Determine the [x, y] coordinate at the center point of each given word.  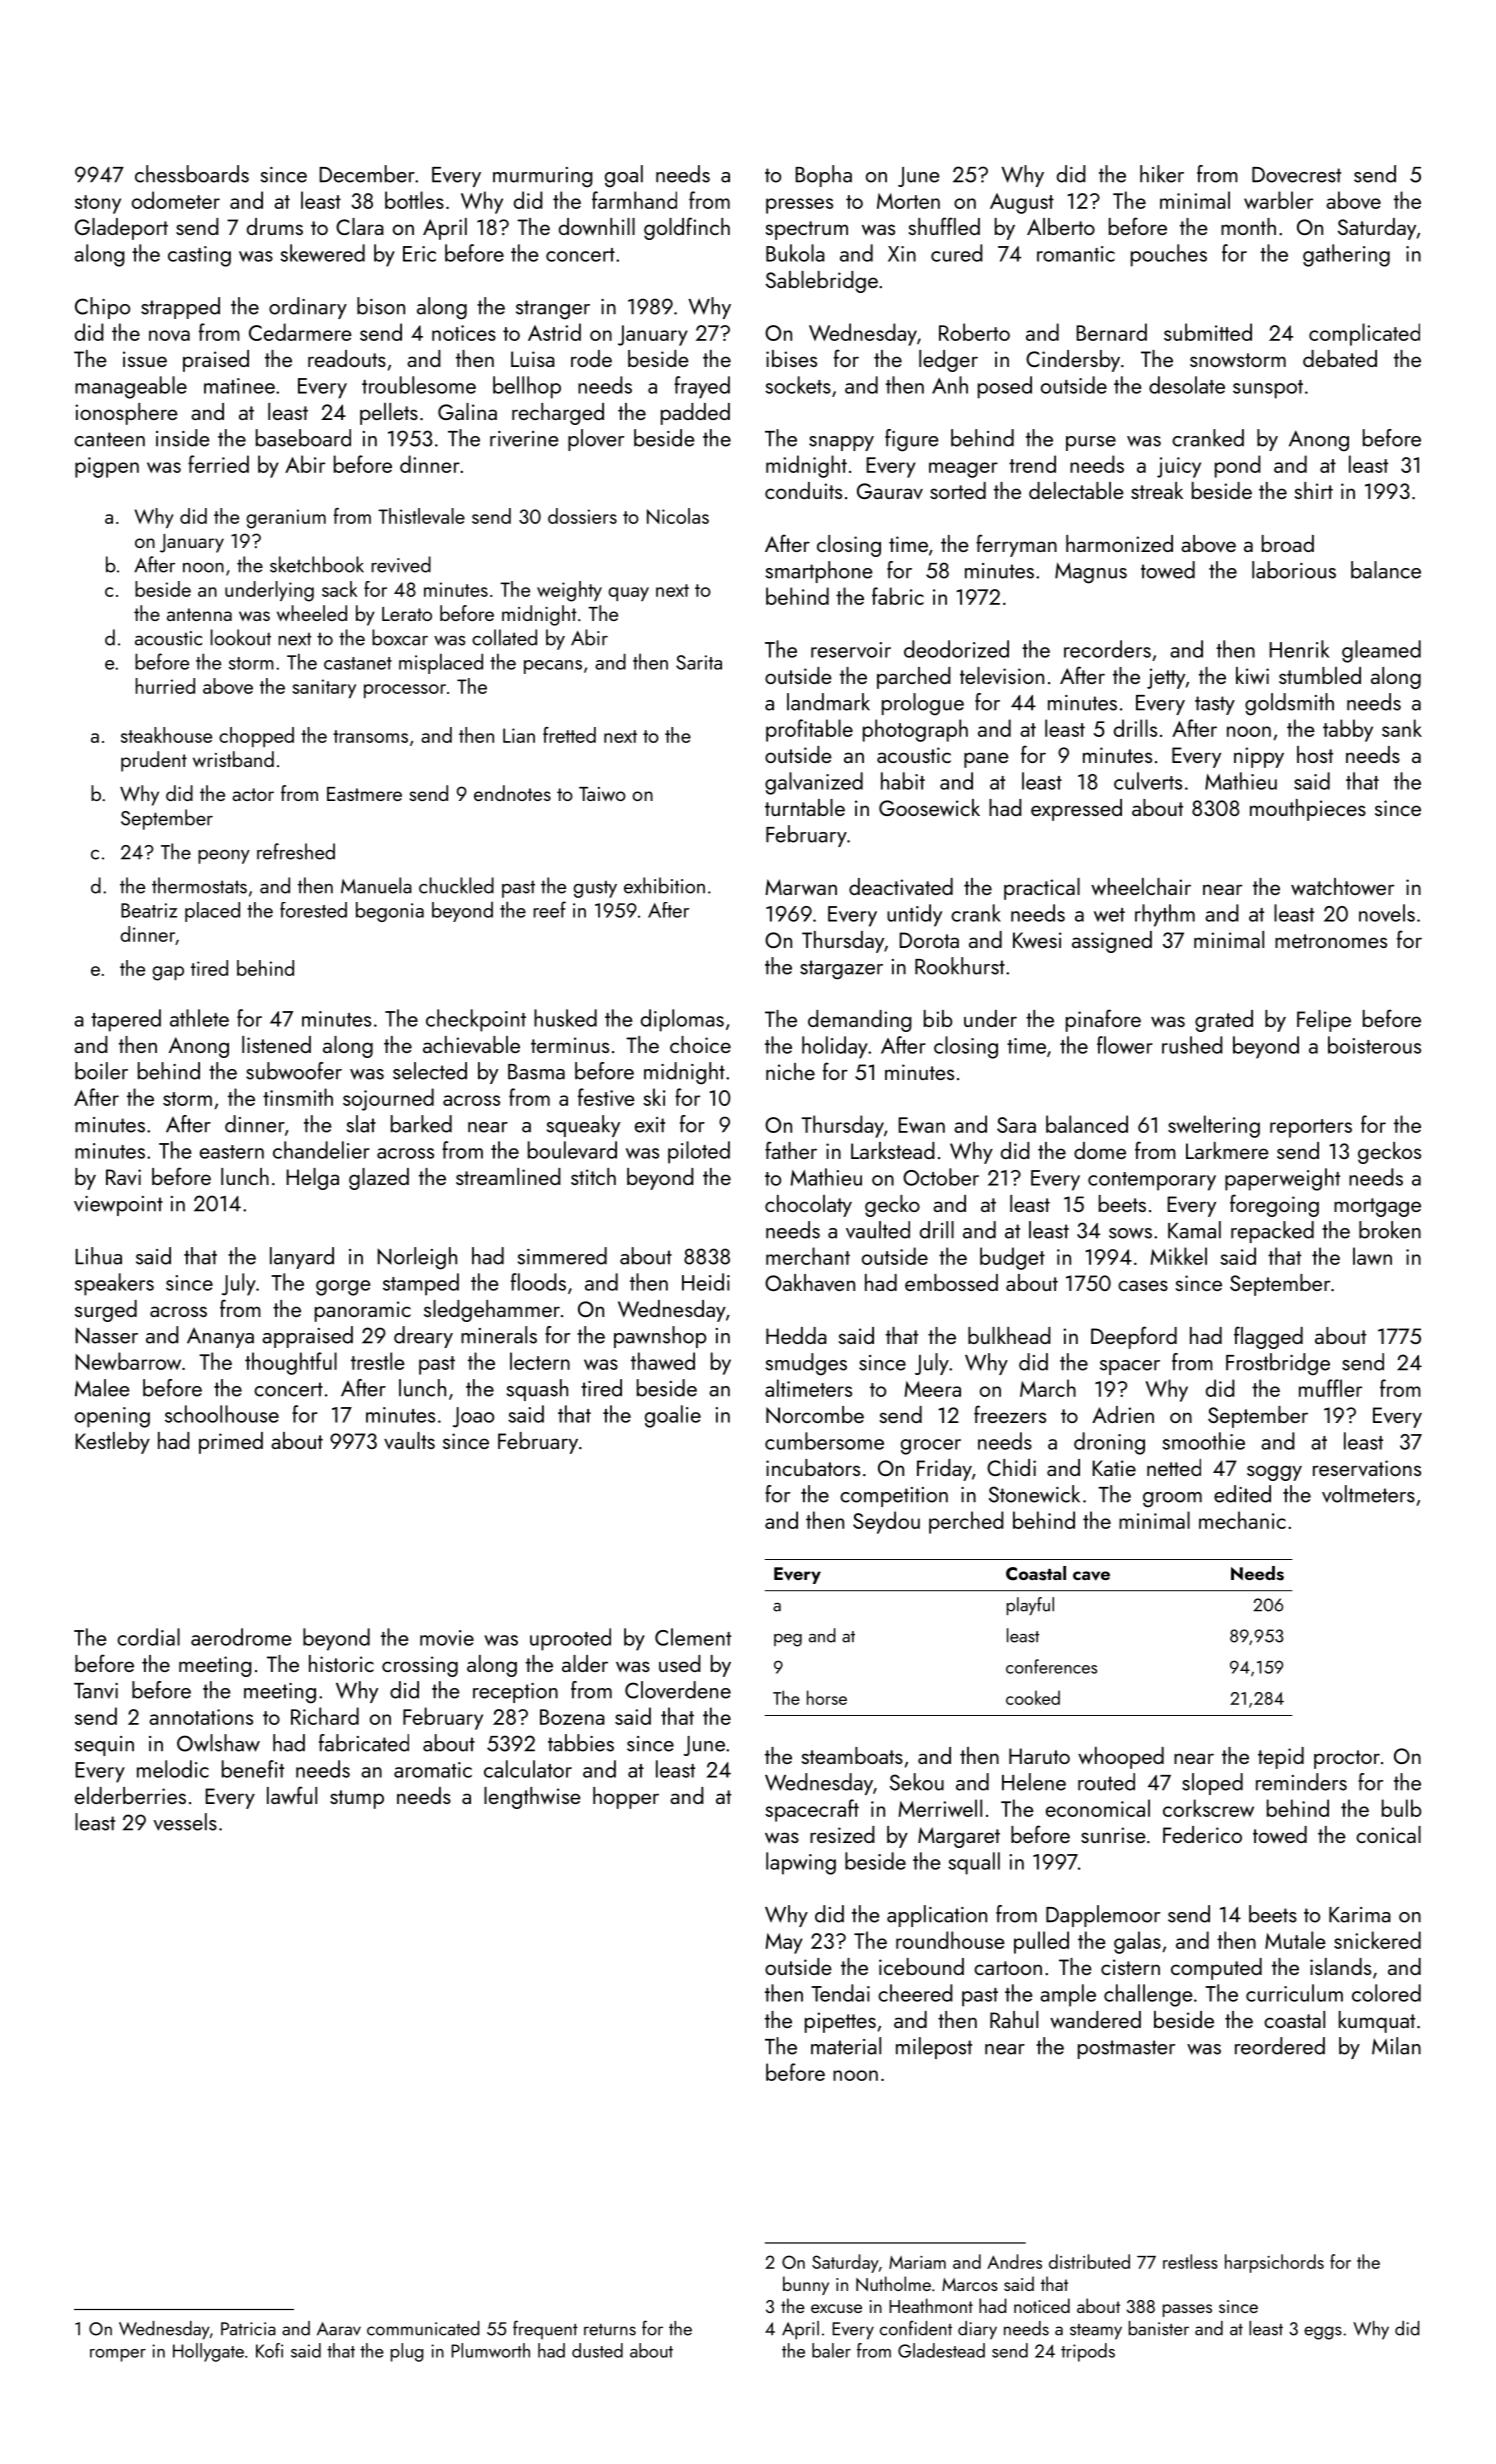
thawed [663, 1361]
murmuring [543, 177]
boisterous [1374, 1045]
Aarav [339, 2329]
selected [430, 1071]
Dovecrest [1296, 175]
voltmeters [1368, 1494]
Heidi [706, 1282]
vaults [409, 1440]
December [367, 174]
